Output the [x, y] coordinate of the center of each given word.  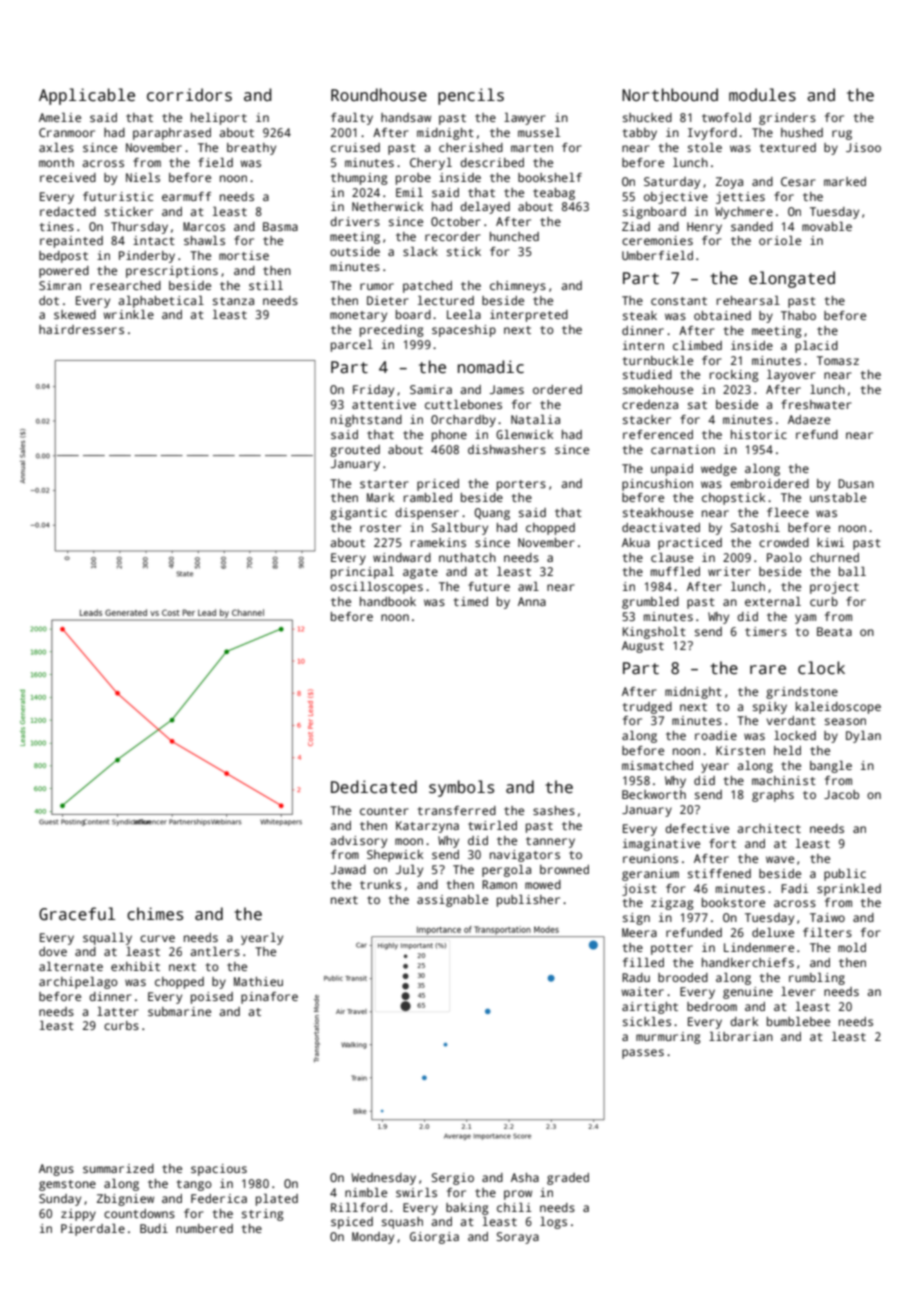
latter [118, 1011]
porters [521, 485]
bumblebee [798, 1021]
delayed [485, 208]
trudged [647, 708]
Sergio [453, 1179]
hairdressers [81, 329]
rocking [734, 376]
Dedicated [374, 787]
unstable [838, 497]
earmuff [186, 196]
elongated [792, 279]
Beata [834, 631]
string [263, 1215]
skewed [75, 314]
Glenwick [524, 434]
